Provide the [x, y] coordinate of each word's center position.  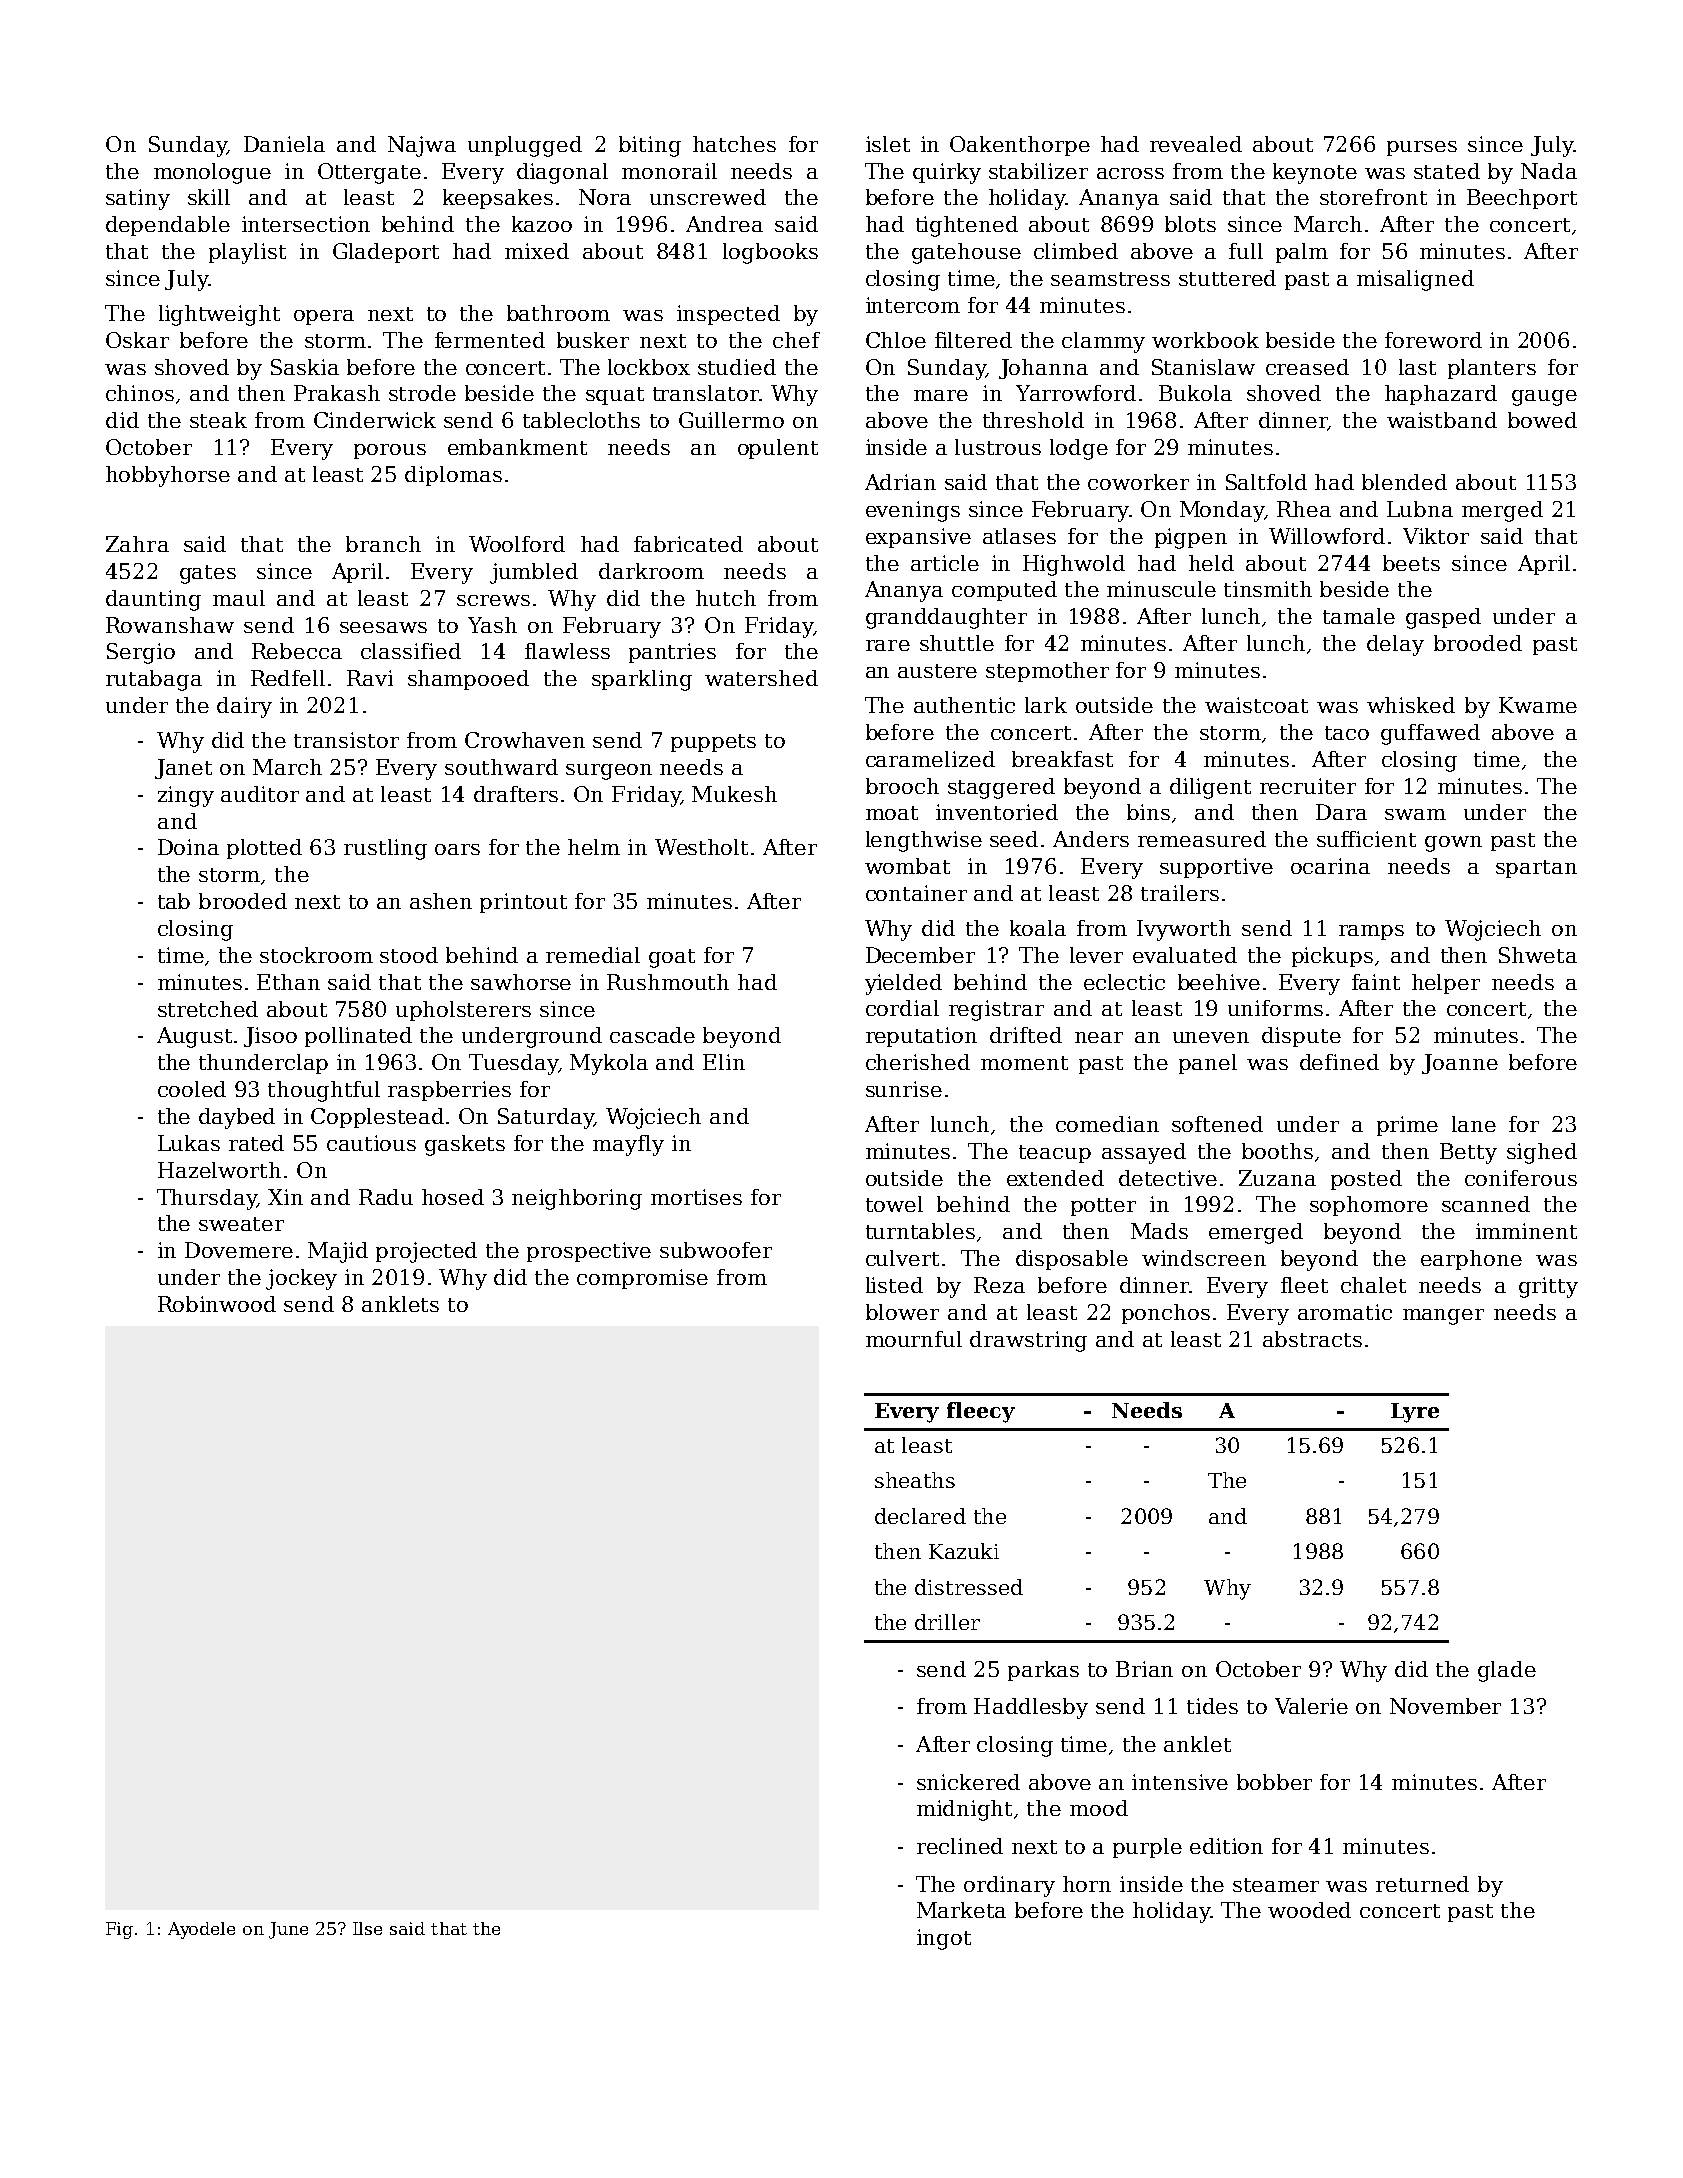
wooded [1309, 1910]
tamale [1359, 616]
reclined [960, 1846]
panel [1208, 1064]
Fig [119, 1930]
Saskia [305, 367]
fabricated [688, 544]
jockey [301, 1279]
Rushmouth [668, 982]
